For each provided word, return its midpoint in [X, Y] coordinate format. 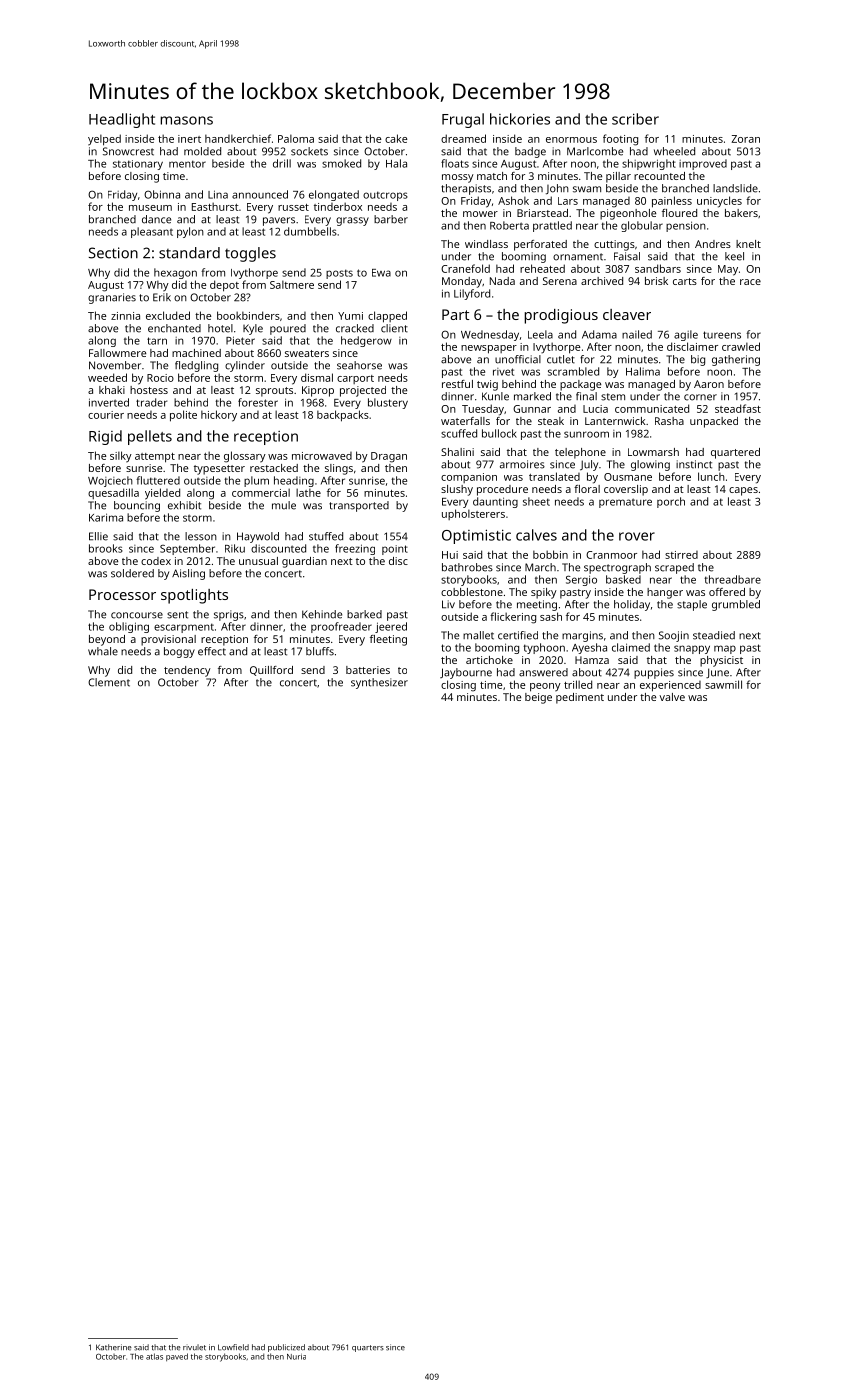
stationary [138, 165]
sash [551, 616]
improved [703, 164]
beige [538, 698]
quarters [368, 1348]
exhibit [184, 505]
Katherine [114, 1347]
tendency [187, 671]
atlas [154, 1356]
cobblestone [472, 592]
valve [672, 697]
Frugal [463, 120]
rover [637, 536]
